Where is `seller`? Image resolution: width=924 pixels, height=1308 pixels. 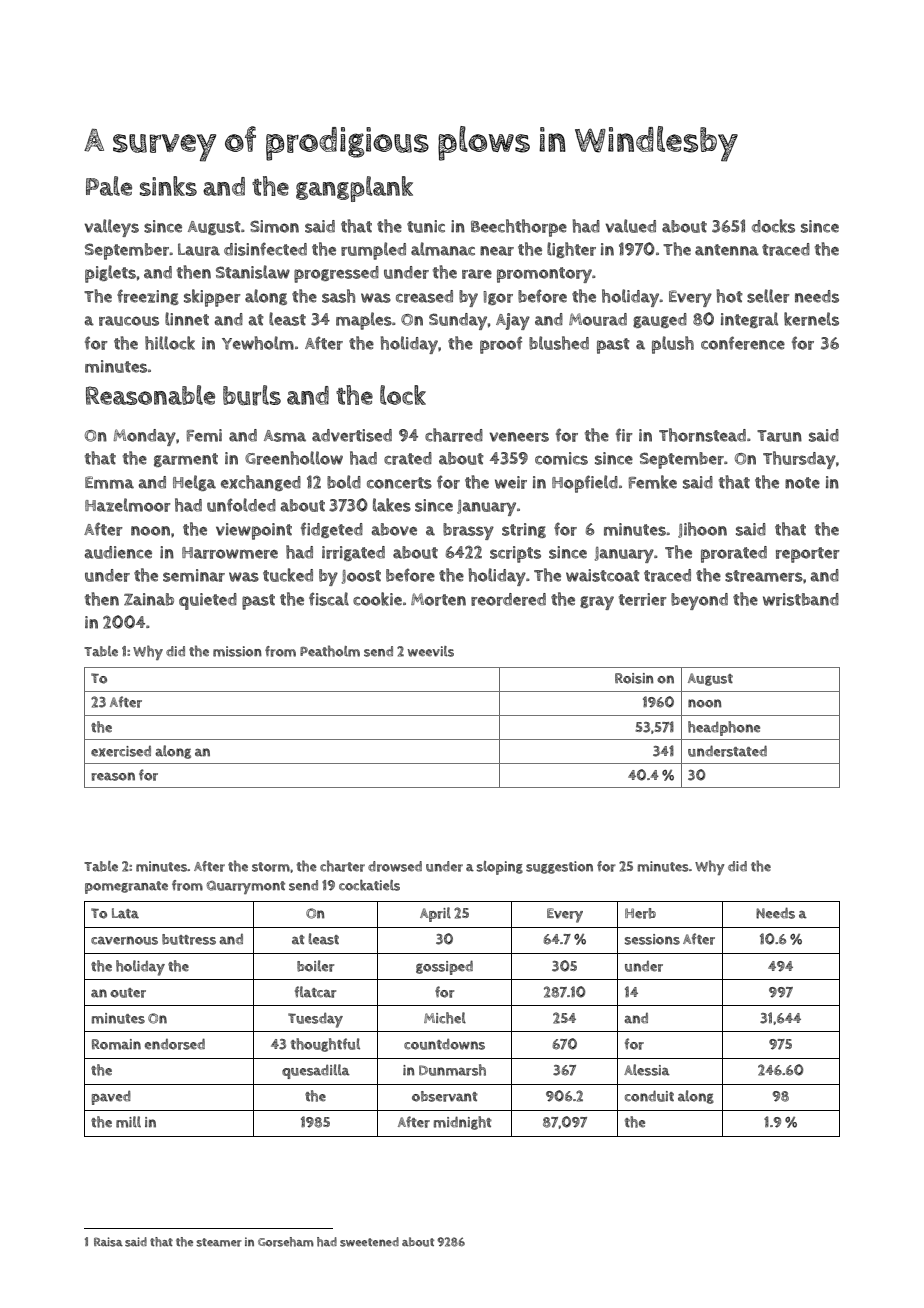
seller is located at coordinates (768, 296).
